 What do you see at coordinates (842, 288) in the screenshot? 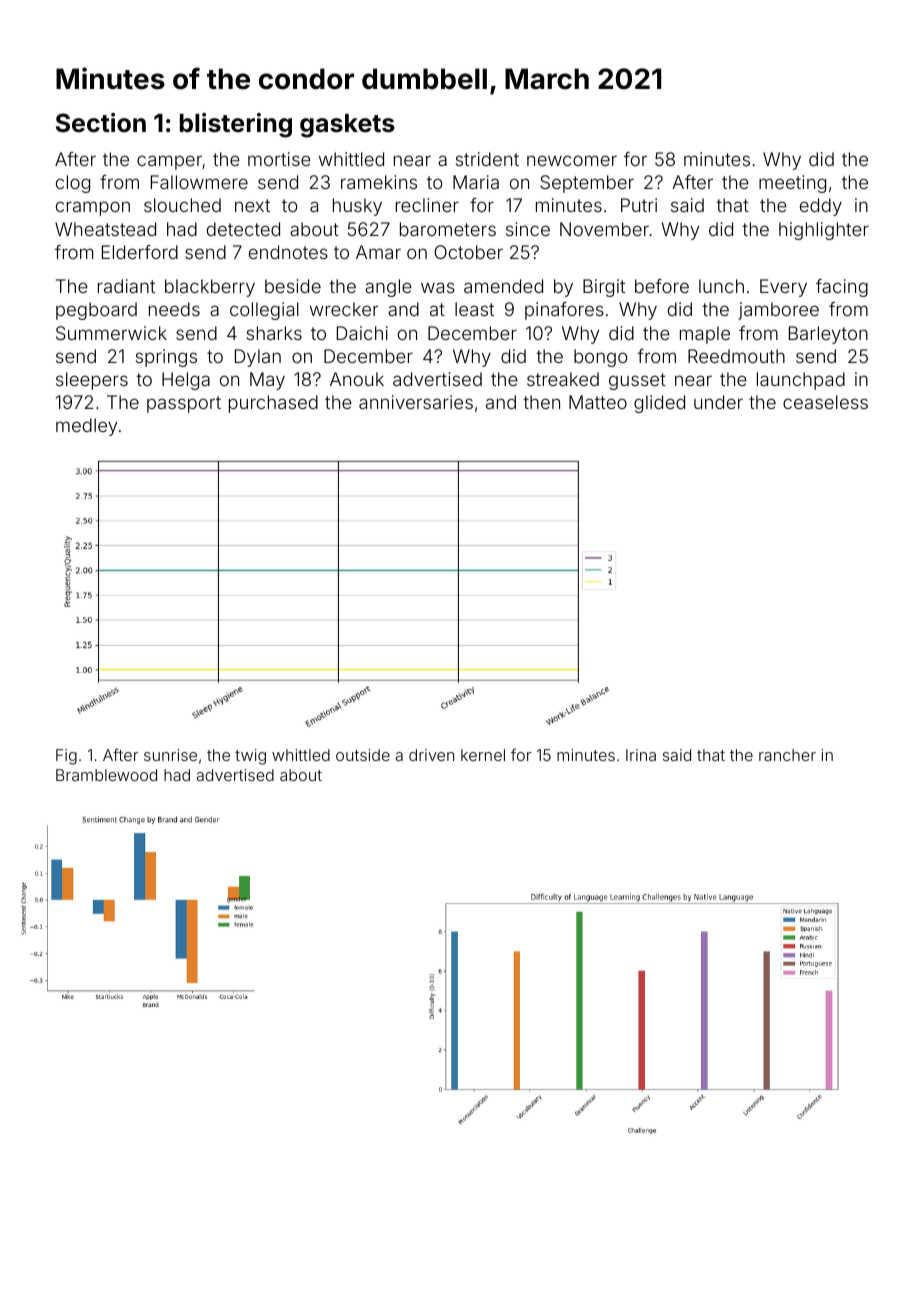
I see `facing` at bounding box center [842, 288].
